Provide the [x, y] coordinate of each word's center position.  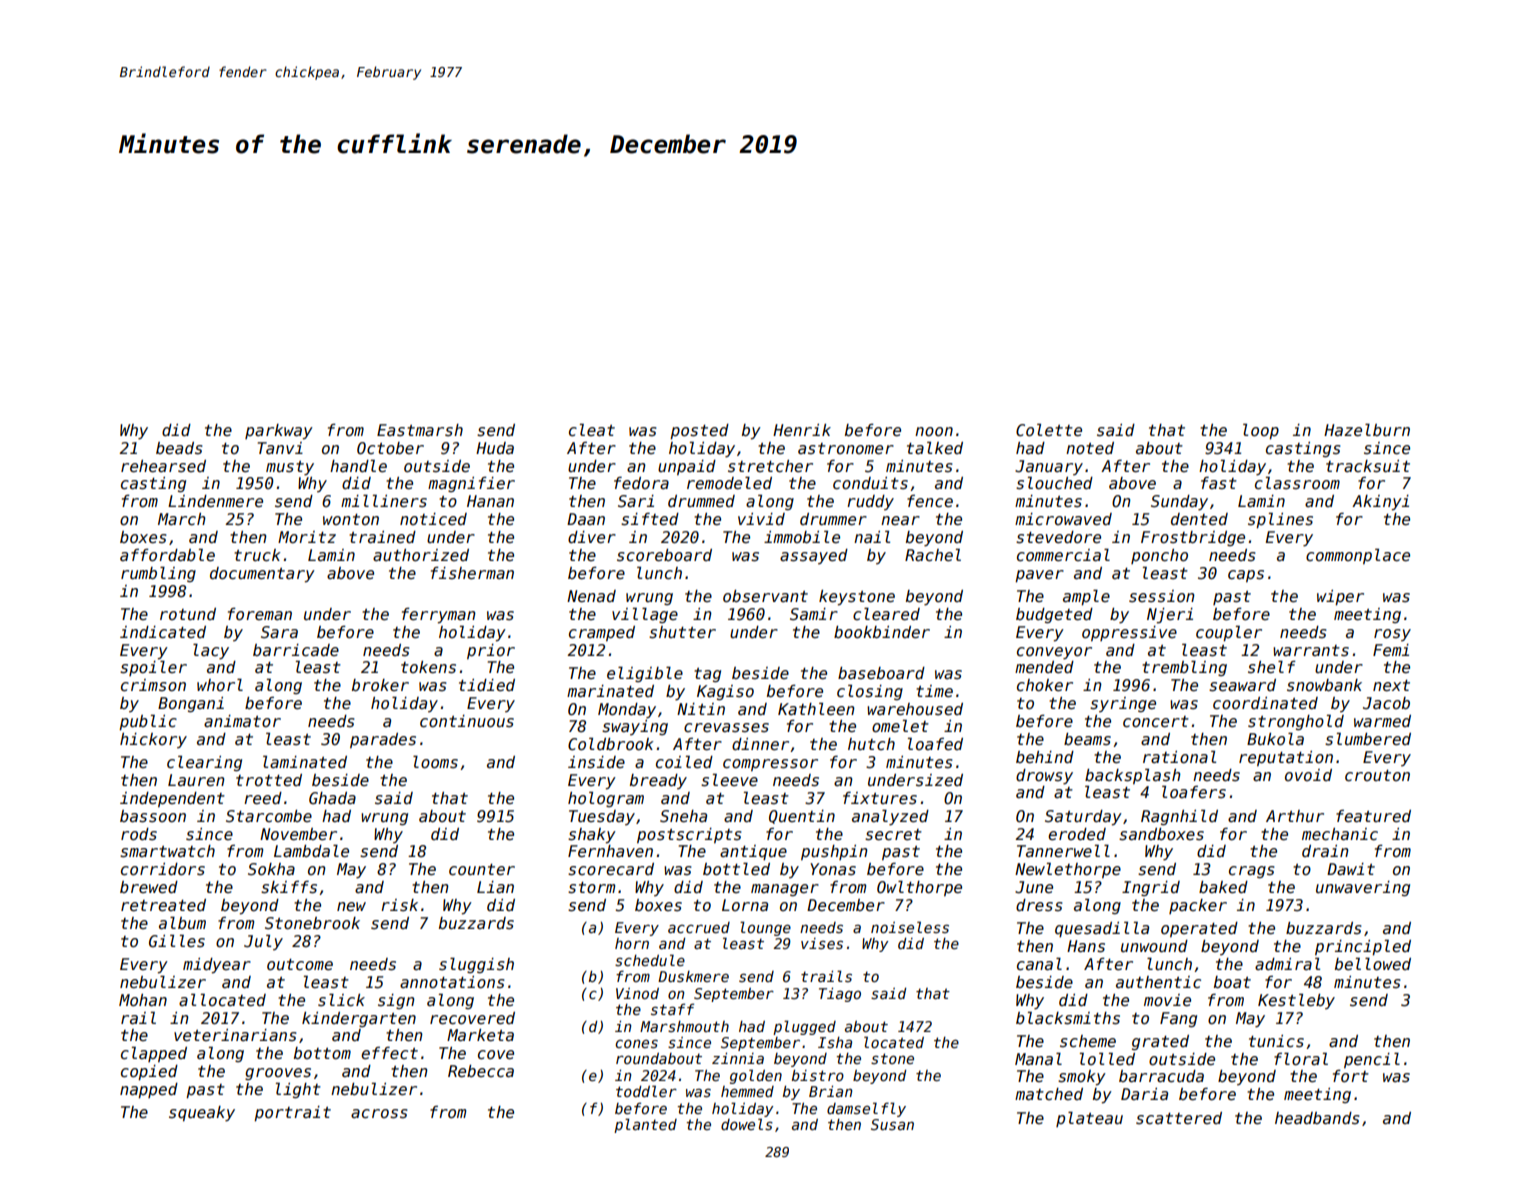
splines [1280, 520]
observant [765, 596]
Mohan [143, 1000]
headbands [1317, 1118]
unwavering [1363, 888]
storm [591, 888]
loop [1261, 431]
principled [1363, 947]
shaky [592, 836]
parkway [279, 432]
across [379, 1114]
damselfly [866, 1109]
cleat [592, 430]
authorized [421, 555]
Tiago [840, 995]
